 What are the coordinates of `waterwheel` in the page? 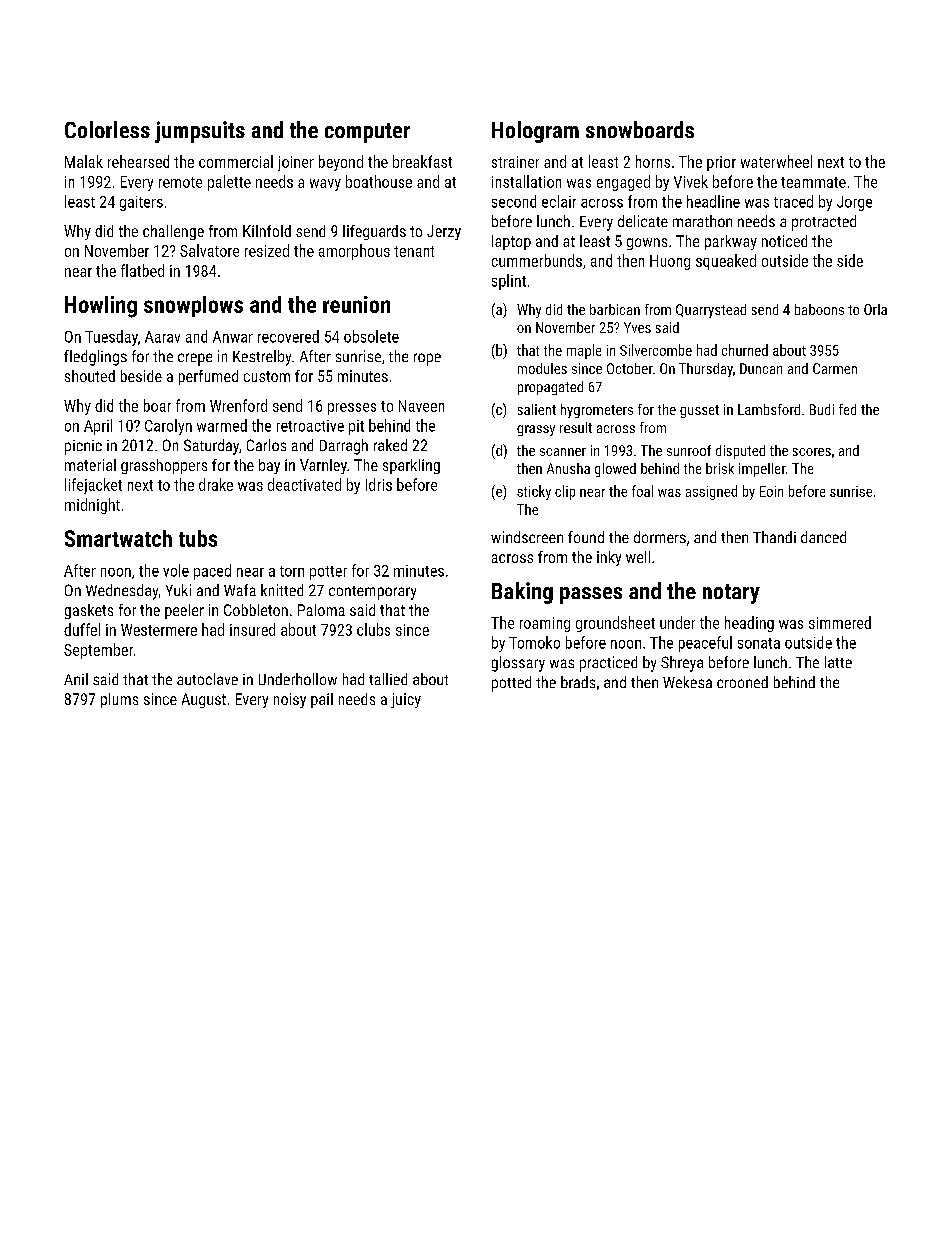 It's located at (776, 161).
